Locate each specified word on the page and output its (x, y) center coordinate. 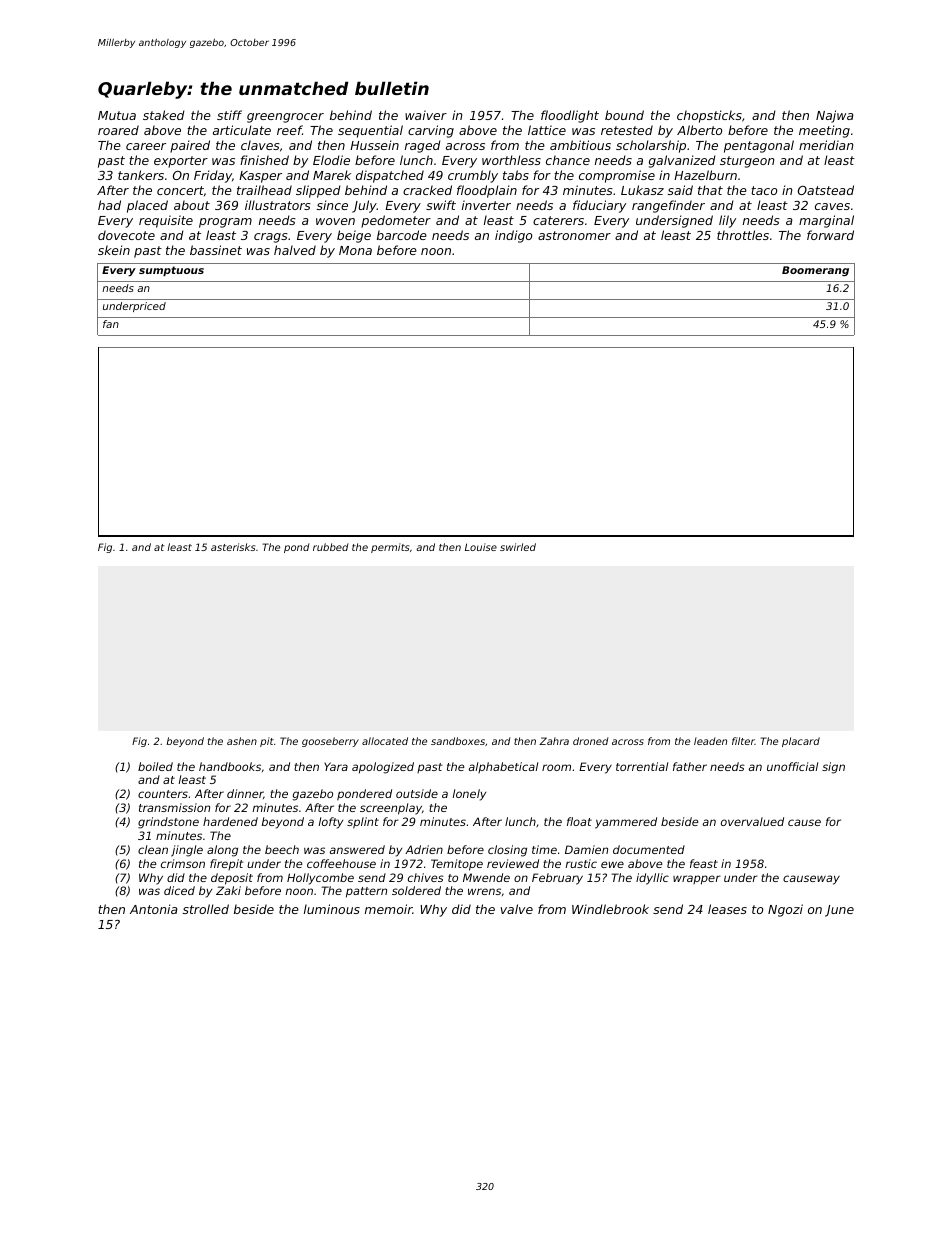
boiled (155, 766)
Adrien (424, 849)
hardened (230, 821)
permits (390, 548)
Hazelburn (705, 175)
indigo (514, 236)
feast (704, 863)
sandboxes (458, 741)
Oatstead (826, 190)
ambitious (580, 145)
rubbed (330, 547)
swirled (518, 547)
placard (801, 742)
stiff (229, 115)
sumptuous (171, 271)
